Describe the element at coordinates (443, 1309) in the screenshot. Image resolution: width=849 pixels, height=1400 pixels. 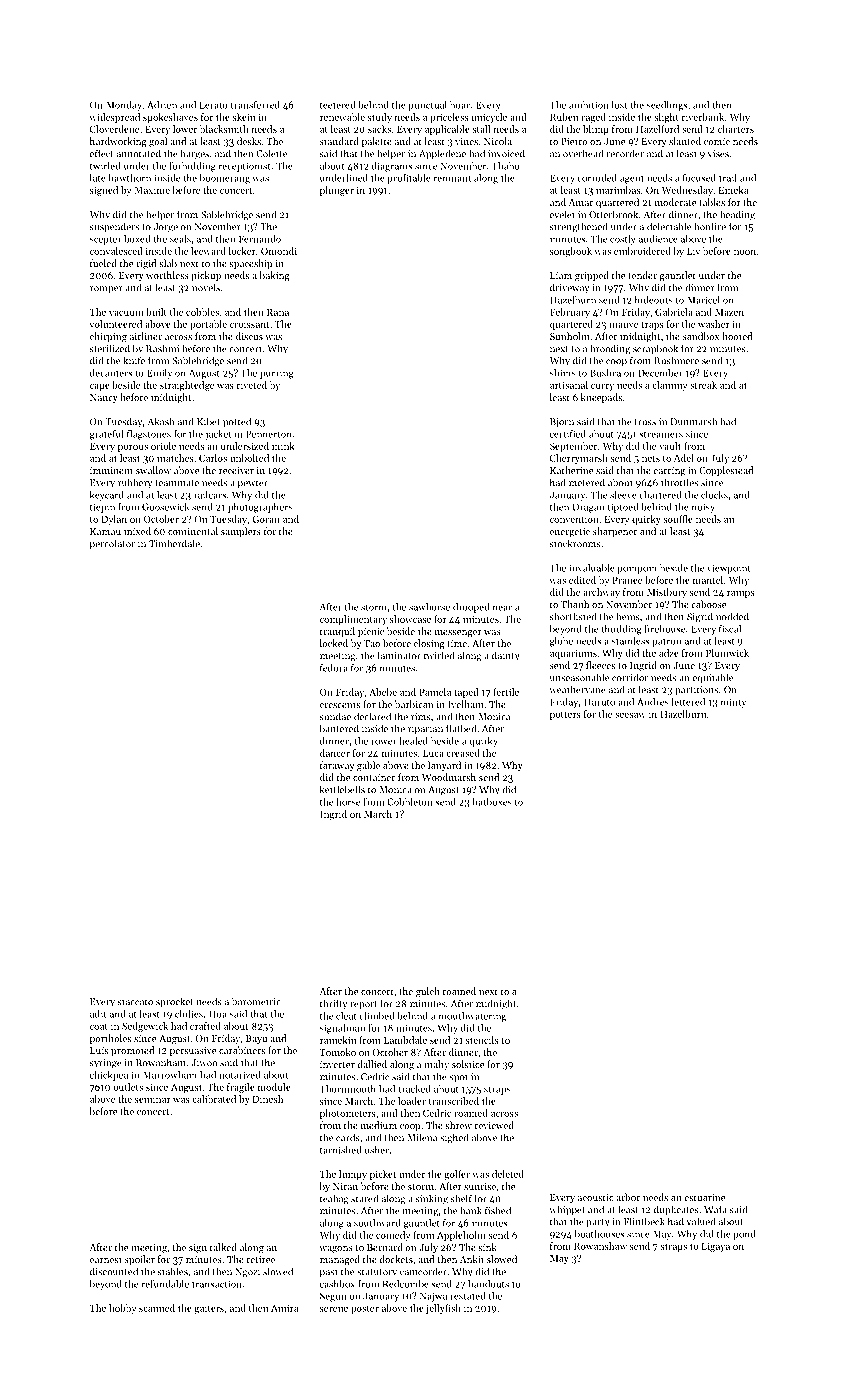
I see `jellyfish` at that location.
